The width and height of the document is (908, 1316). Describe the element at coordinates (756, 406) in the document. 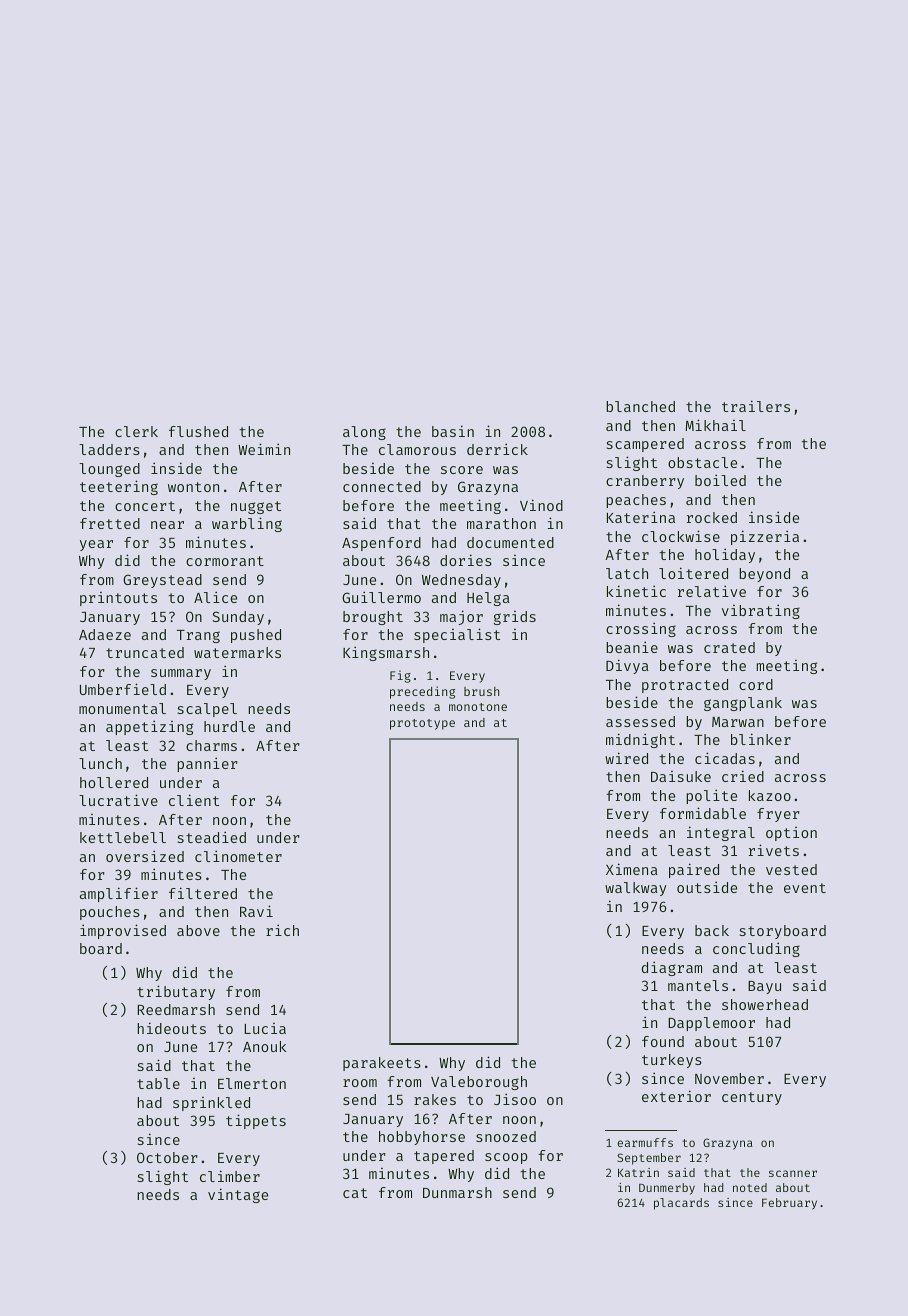

I see `trailers` at that location.
